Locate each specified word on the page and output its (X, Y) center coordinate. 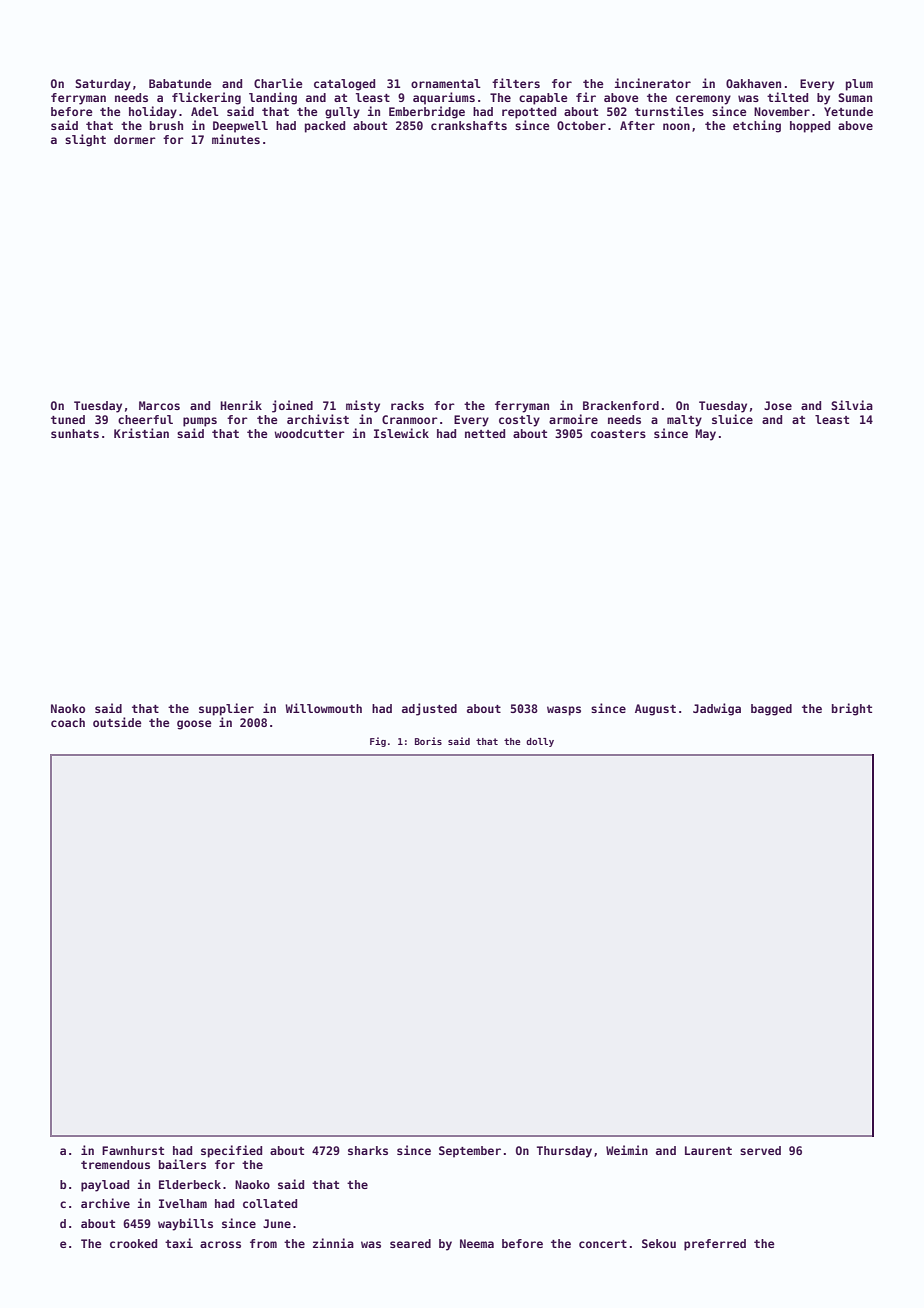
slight (85, 140)
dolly (540, 742)
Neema (477, 1243)
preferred (715, 1245)
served (760, 1150)
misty (363, 406)
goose (194, 725)
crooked (134, 1243)
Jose (778, 405)
